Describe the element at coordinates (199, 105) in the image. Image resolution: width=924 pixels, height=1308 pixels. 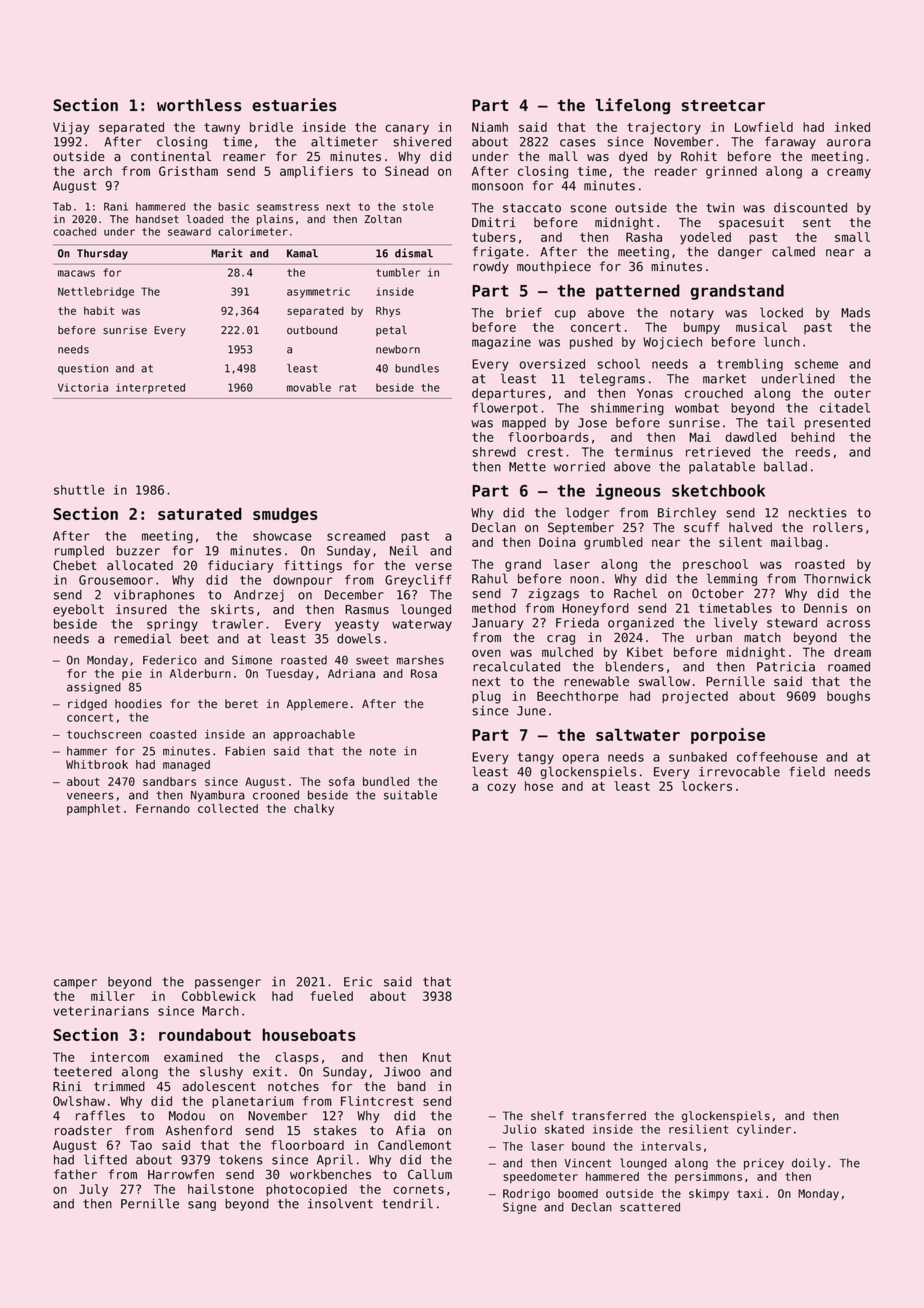
I see `worthless` at that location.
